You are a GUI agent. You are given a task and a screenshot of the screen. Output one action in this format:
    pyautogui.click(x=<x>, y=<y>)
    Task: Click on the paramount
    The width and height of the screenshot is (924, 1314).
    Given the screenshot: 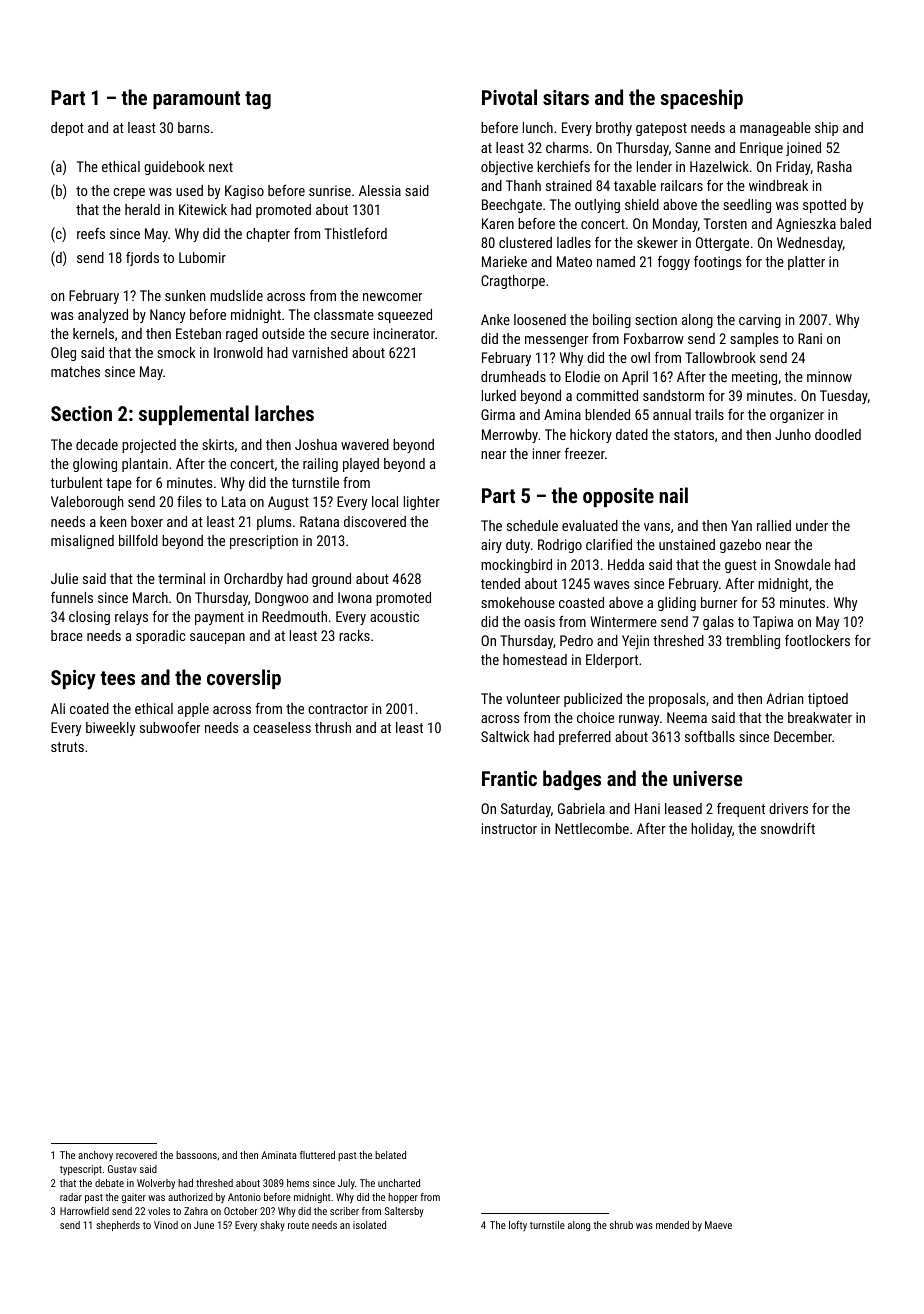 What is the action you would take?
    pyautogui.click(x=196, y=100)
